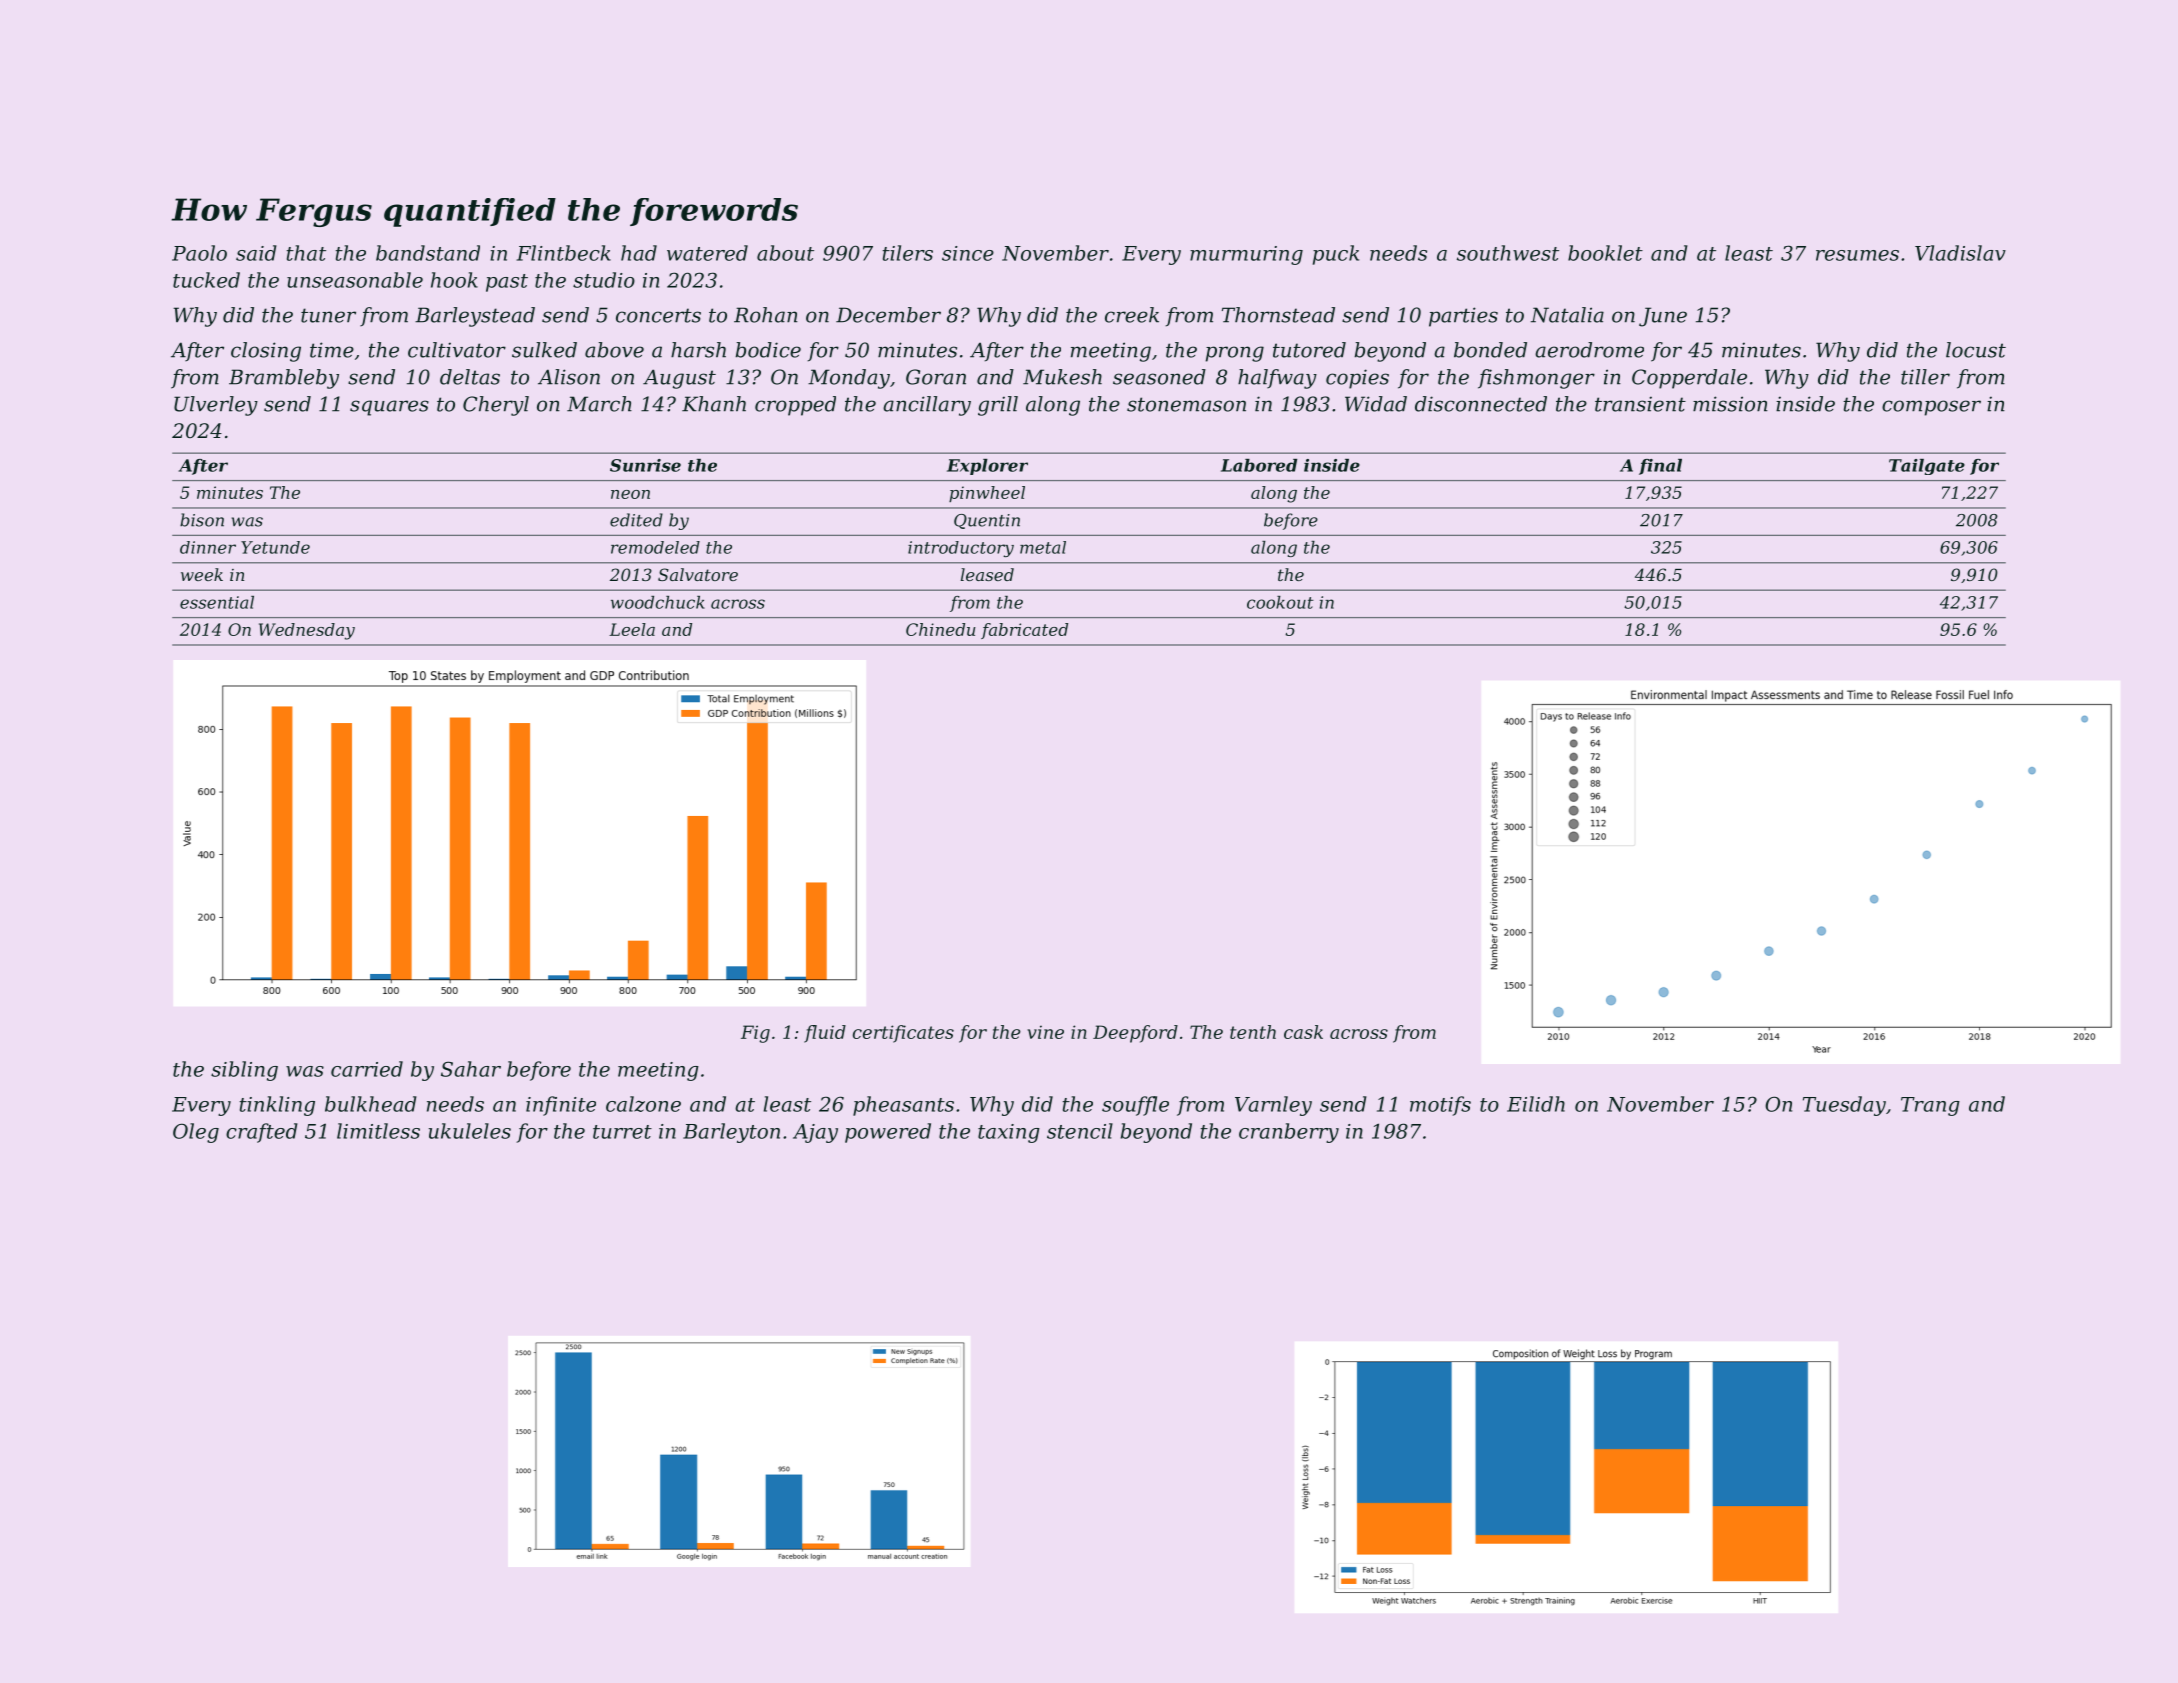 The height and width of the image is (1683, 2178). What do you see at coordinates (244, 1071) in the image?
I see `sibling` at bounding box center [244, 1071].
